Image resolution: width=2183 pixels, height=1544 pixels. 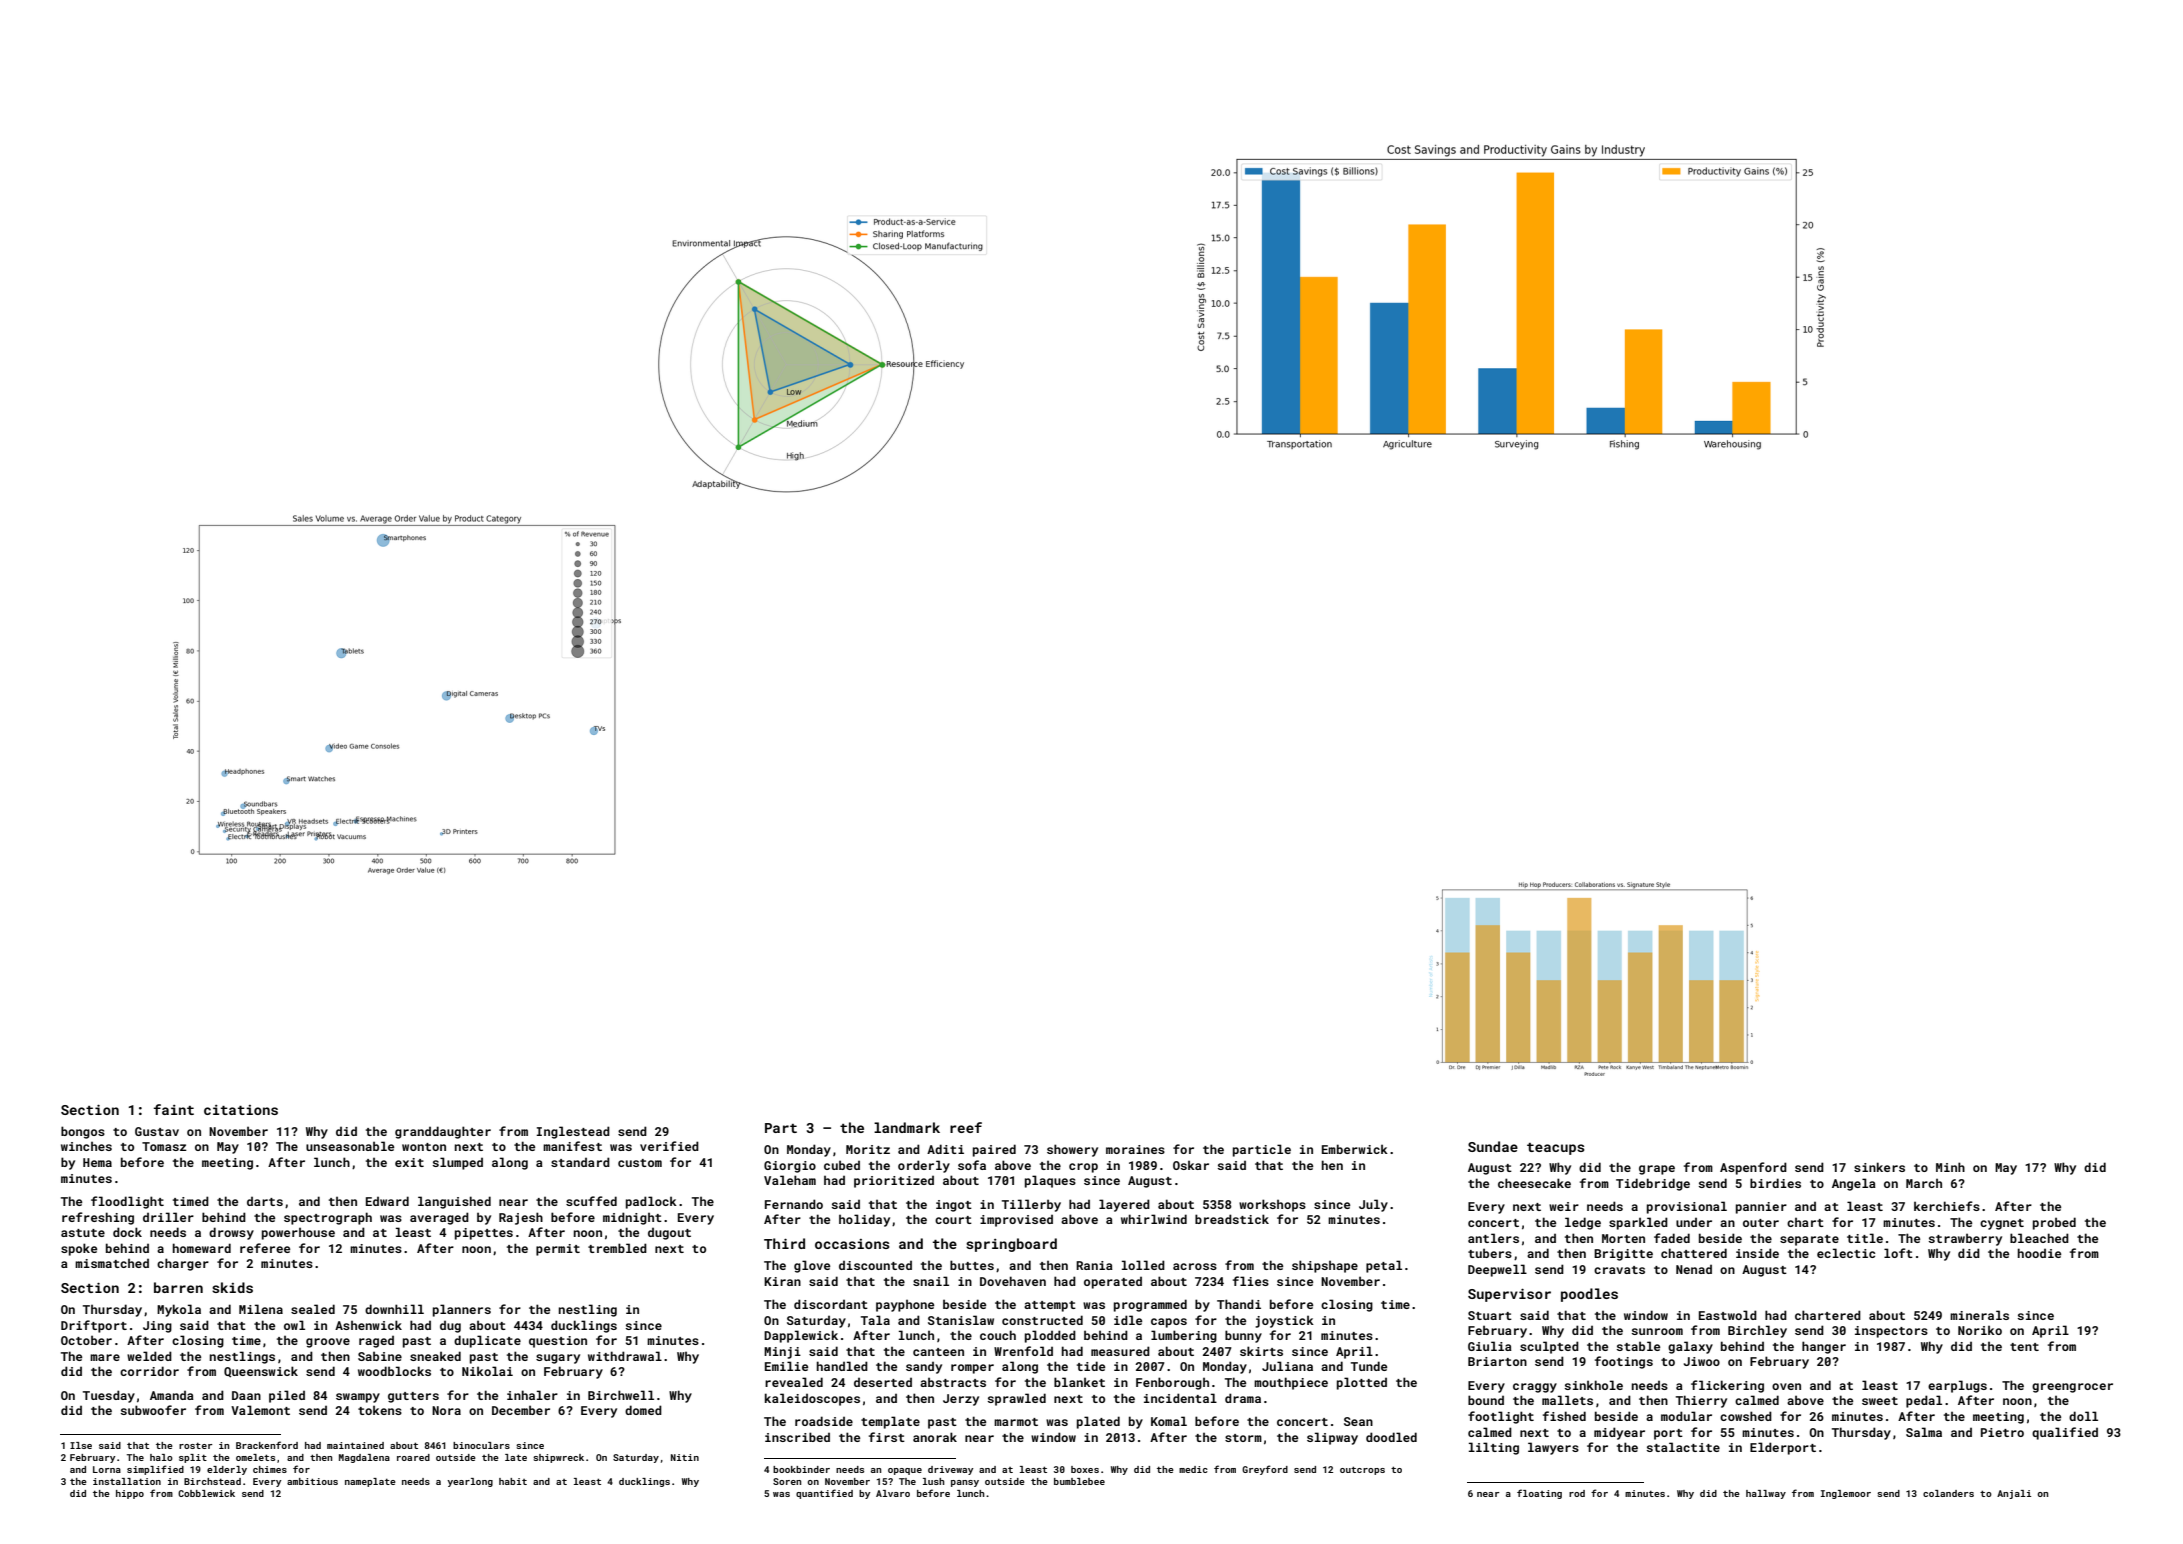 What do you see at coordinates (1135, 1149) in the screenshot?
I see `moraines` at bounding box center [1135, 1149].
